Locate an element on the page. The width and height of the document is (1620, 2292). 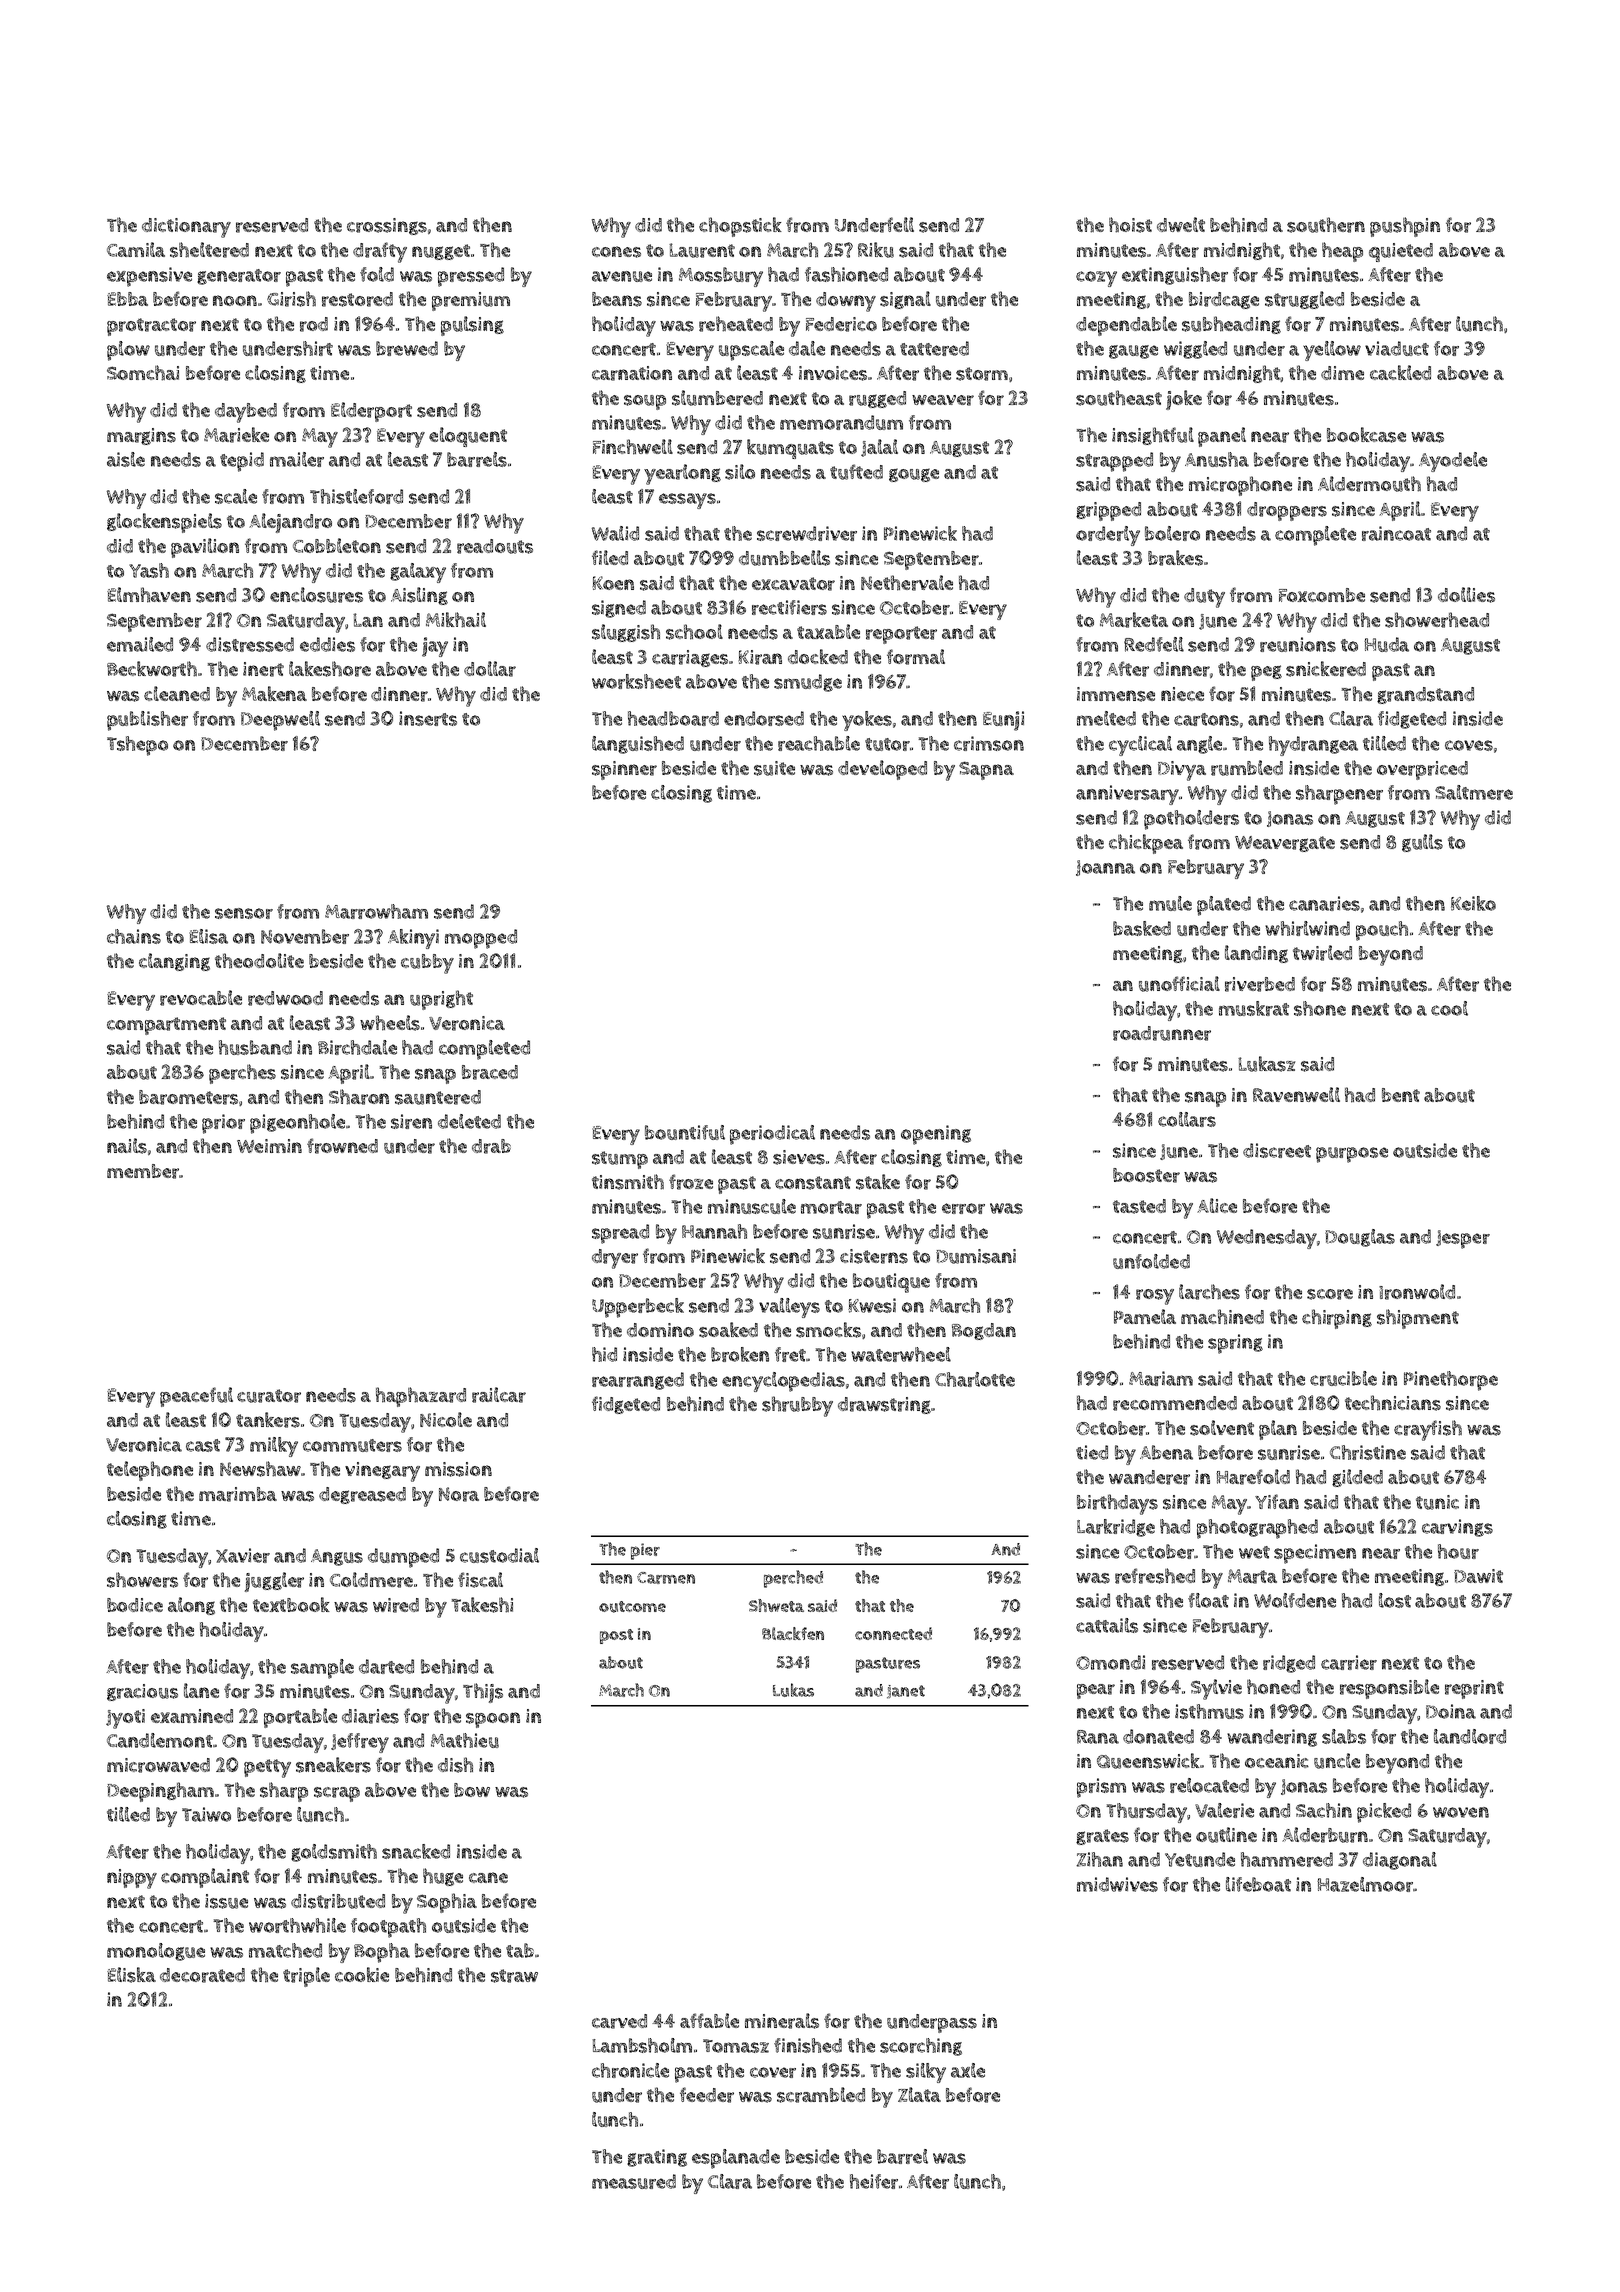
spring is located at coordinates (1235, 1344).
